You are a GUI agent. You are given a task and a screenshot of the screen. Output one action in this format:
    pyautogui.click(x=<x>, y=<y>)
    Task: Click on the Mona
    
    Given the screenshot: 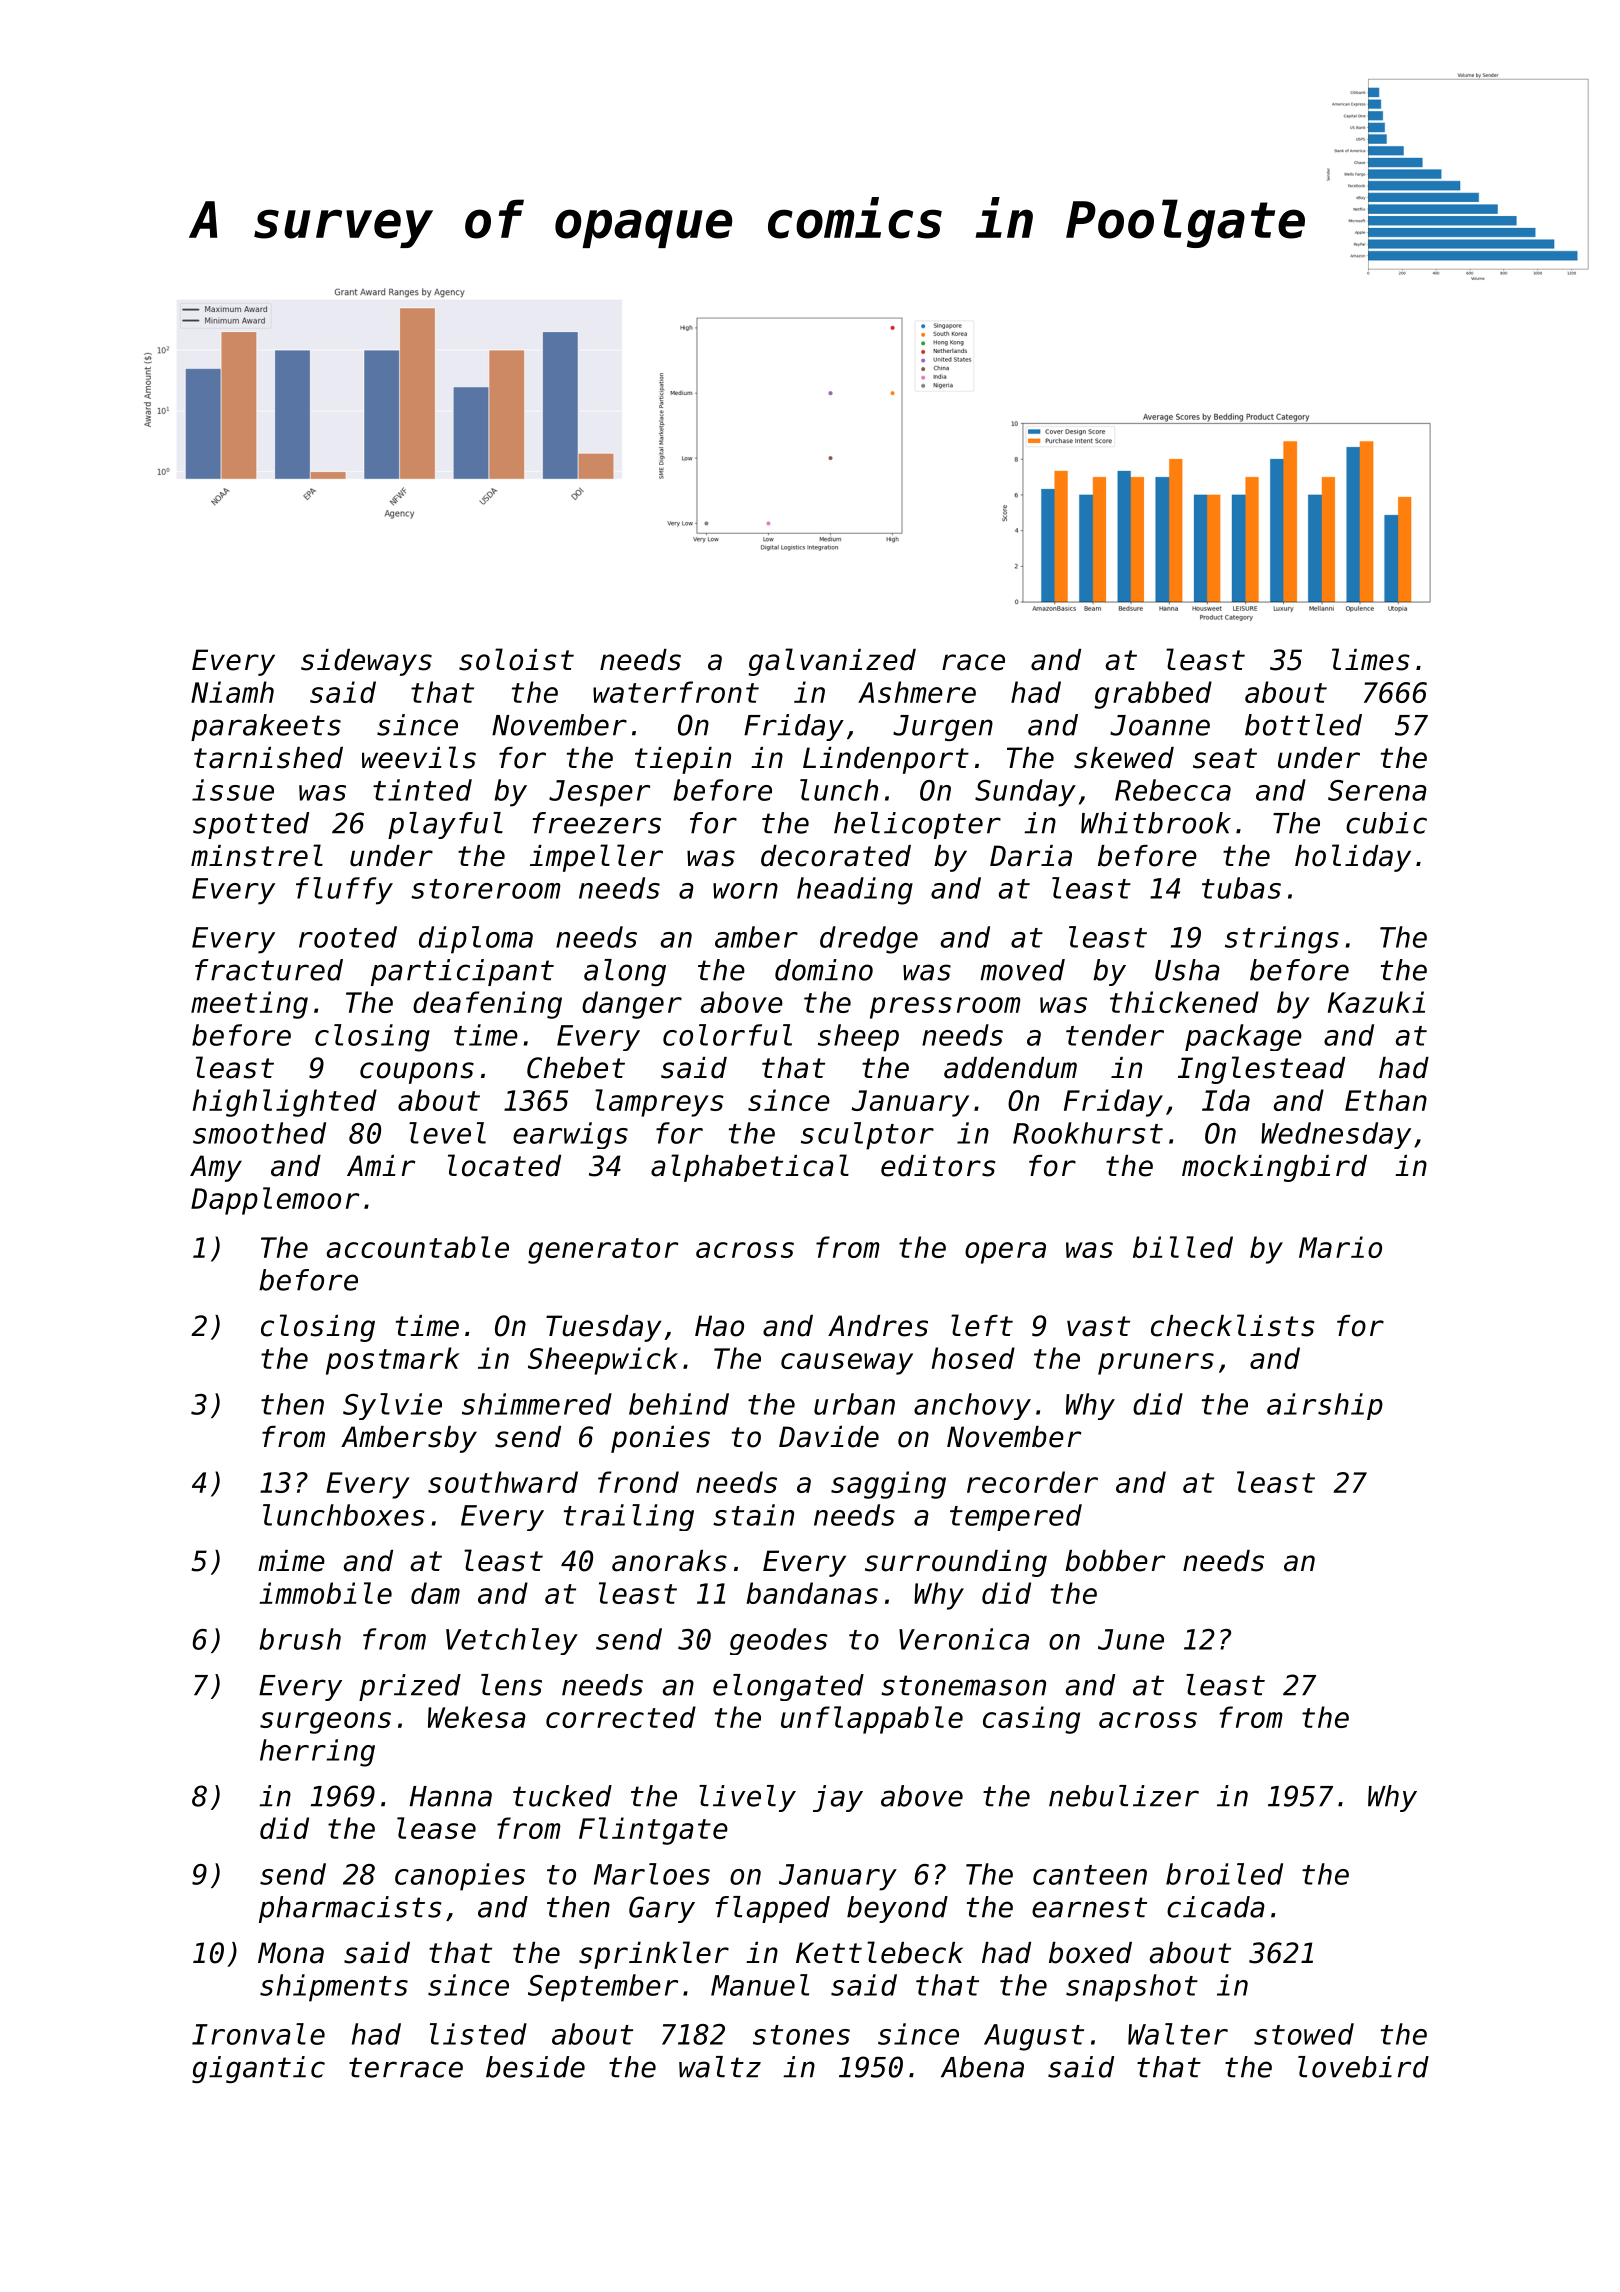 What is the action you would take?
    pyautogui.click(x=291, y=1953)
